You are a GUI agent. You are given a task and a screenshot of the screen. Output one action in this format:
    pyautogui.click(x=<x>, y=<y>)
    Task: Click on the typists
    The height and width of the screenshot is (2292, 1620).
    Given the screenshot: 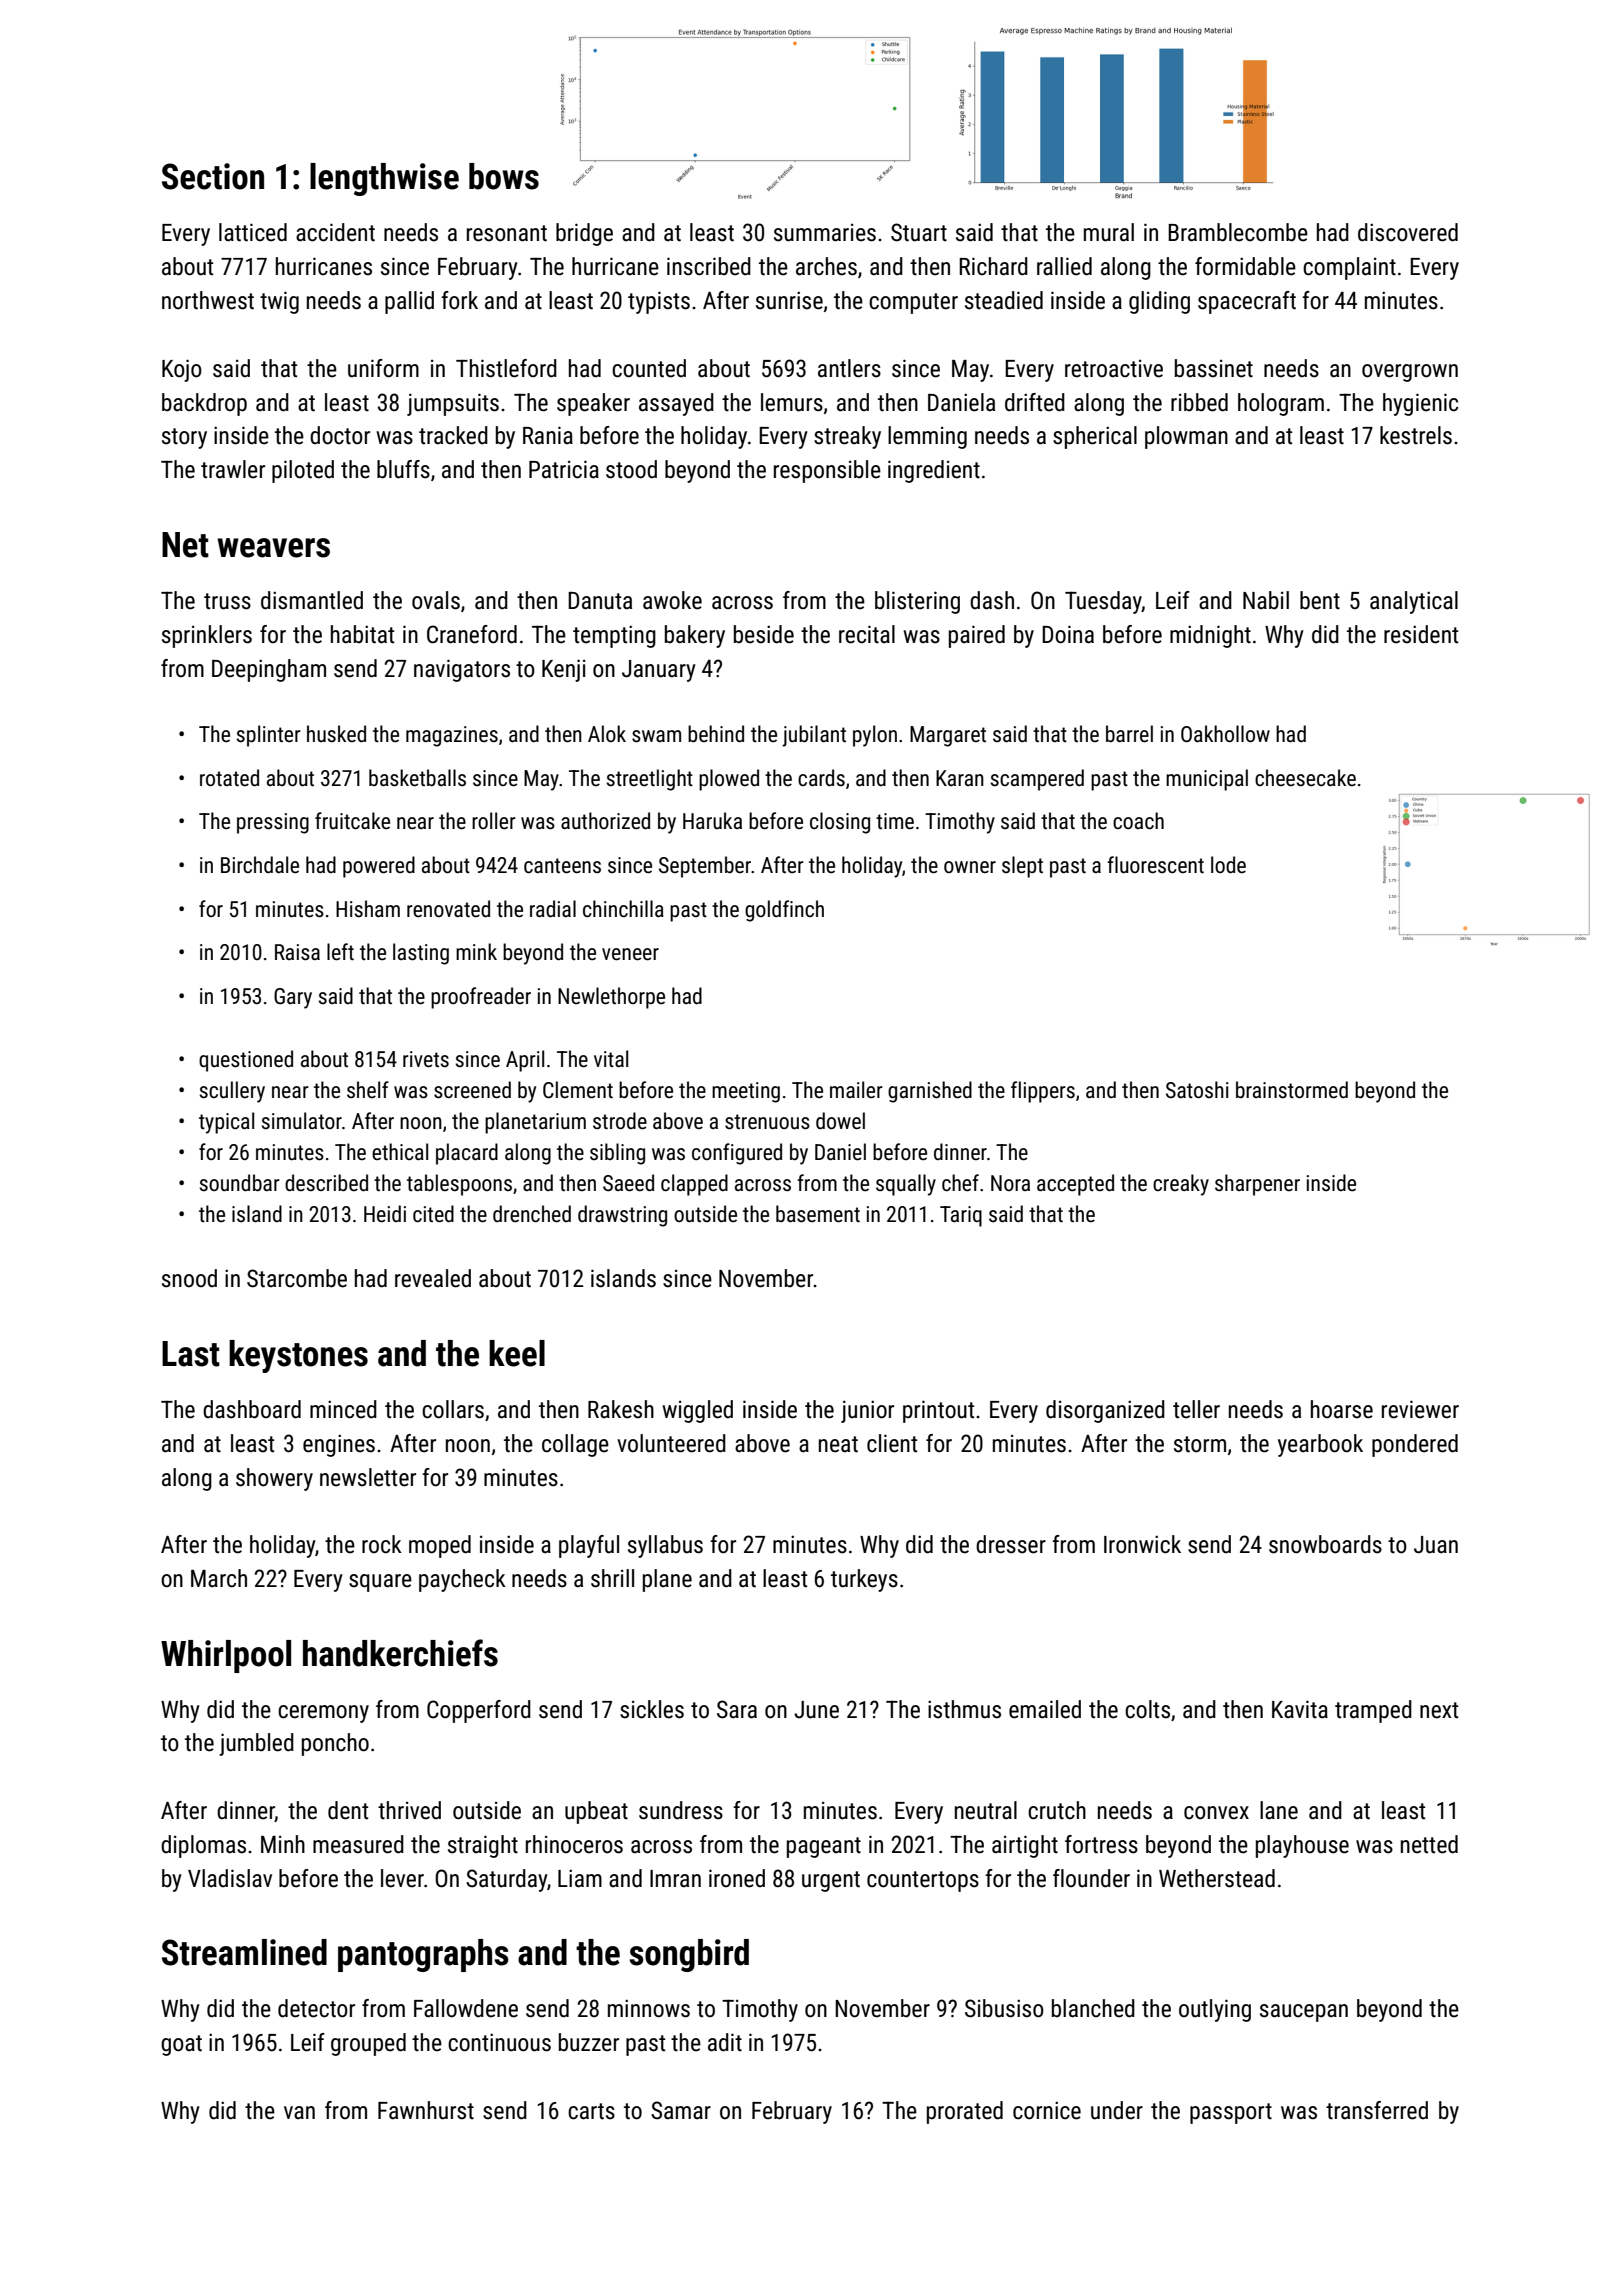 What is the action you would take?
    pyautogui.click(x=659, y=302)
